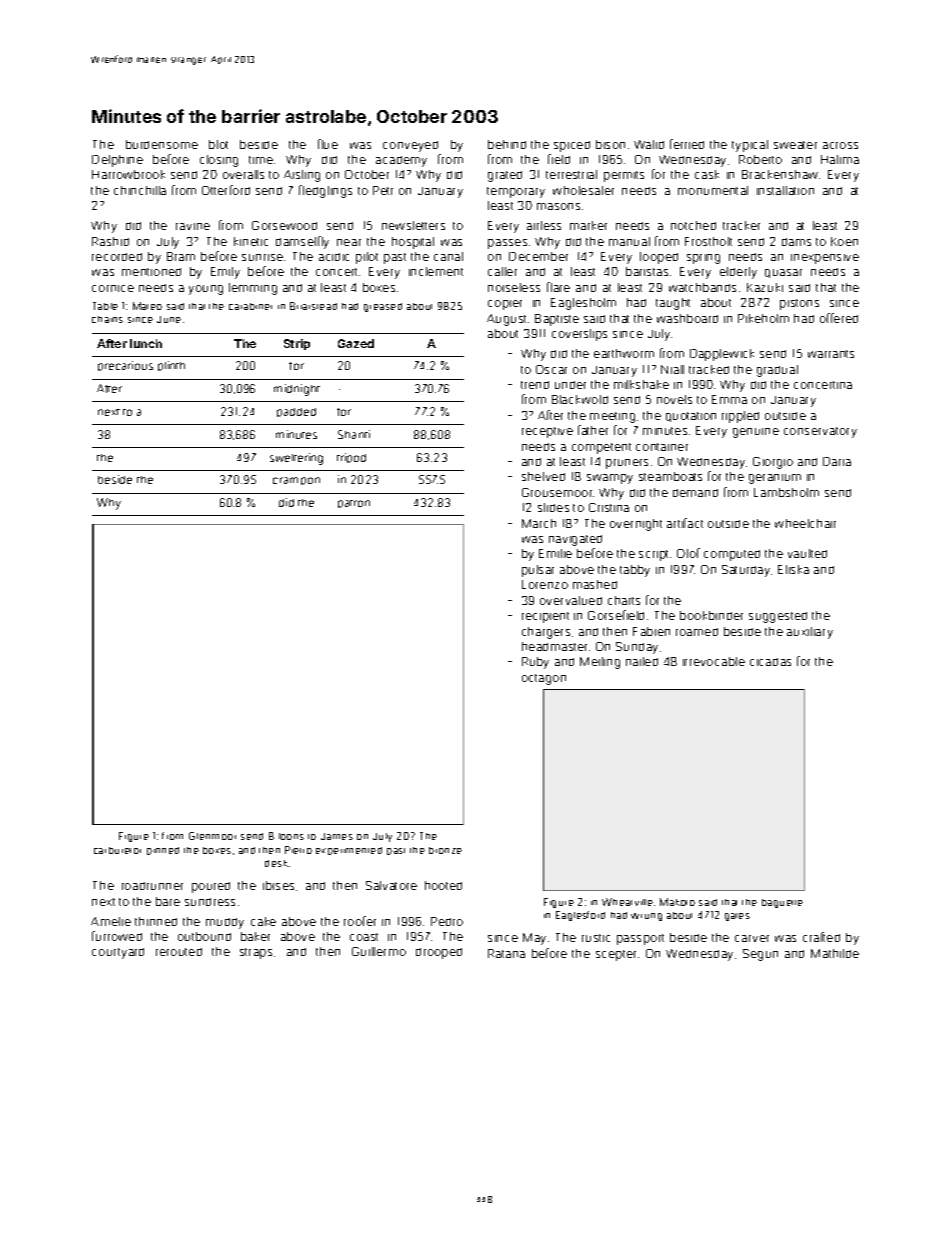 The width and height of the image is (952, 1233). What do you see at coordinates (782, 903) in the image?
I see `baguette` at bounding box center [782, 903].
